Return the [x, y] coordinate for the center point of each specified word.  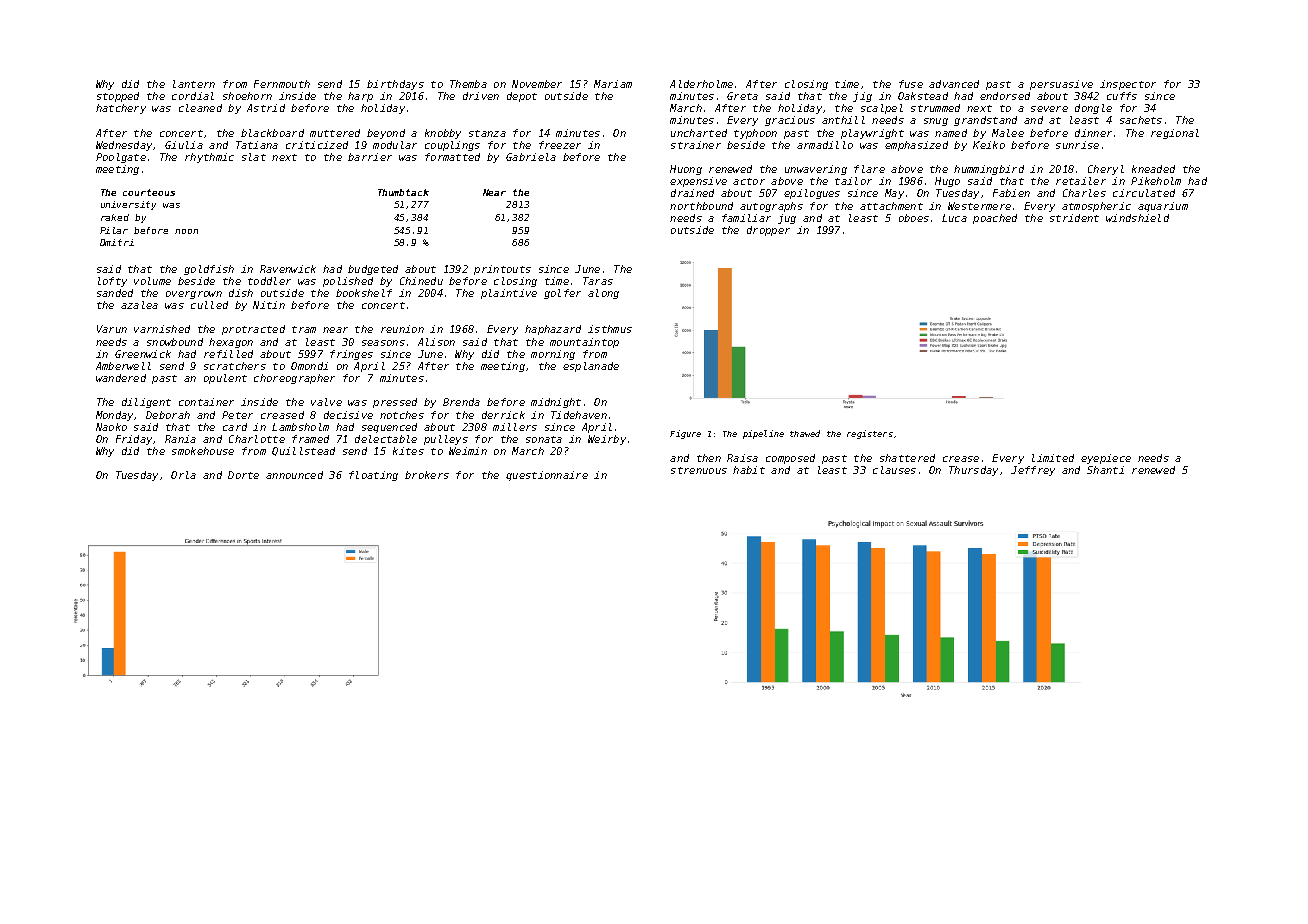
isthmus [610, 329]
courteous [149, 192]
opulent [225, 379]
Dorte [243, 475]
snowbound [175, 342]
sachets [1141, 120]
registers [870, 434]
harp [360, 97]
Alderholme [701, 84]
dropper [768, 231]
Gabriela [531, 157]
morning [553, 355]
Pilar [114, 230]
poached [995, 219]
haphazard [553, 330]
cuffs [1122, 96]
